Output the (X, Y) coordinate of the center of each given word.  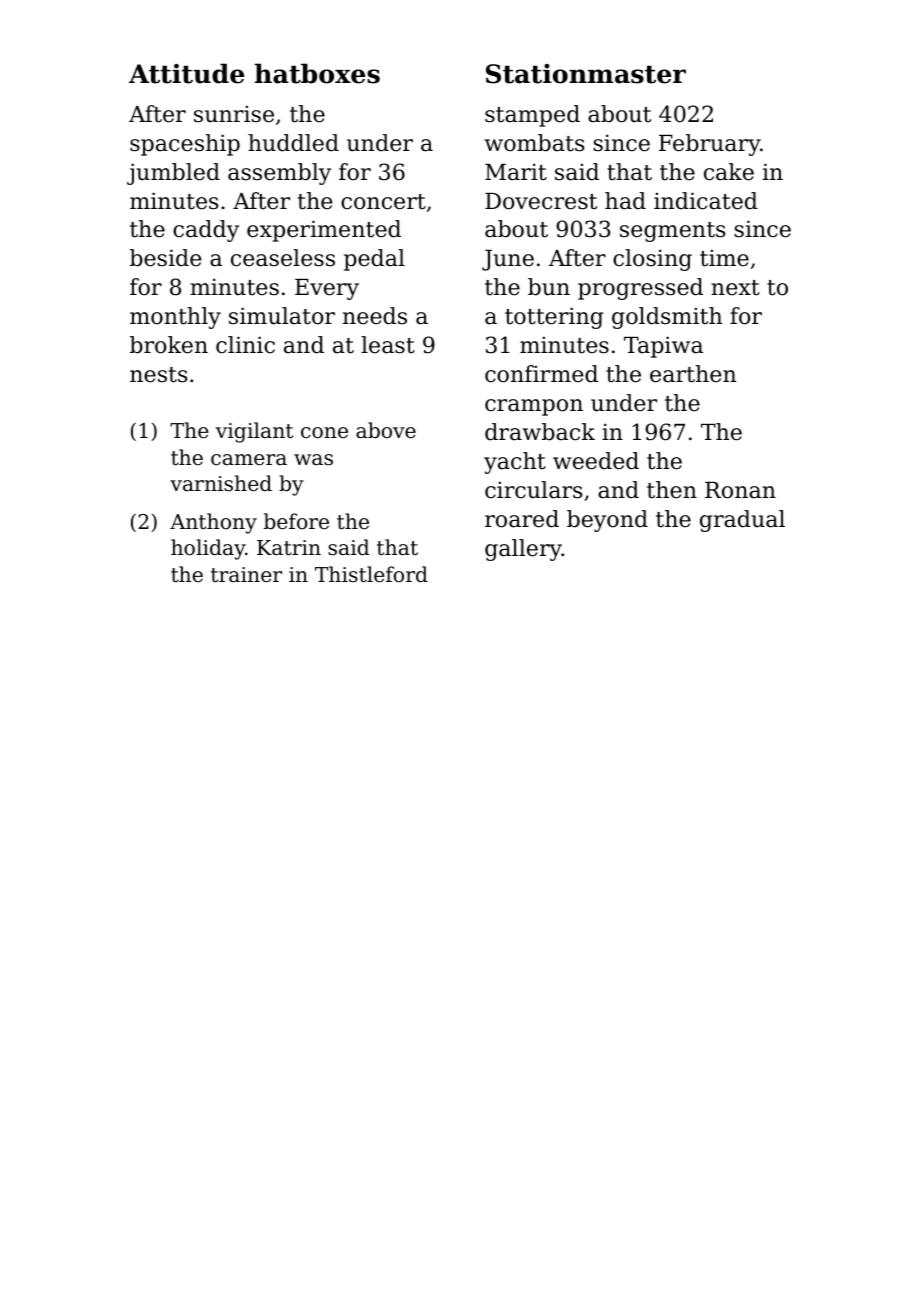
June (508, 260)
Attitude (186, 73)
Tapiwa (663, 347)
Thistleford (371, 574)
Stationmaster (586, 74)
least (388, 345)
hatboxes (317, 73)
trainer (246, 575)
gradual (742, 521)
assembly (279, 174)
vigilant (254, 432)
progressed (640, 289)
